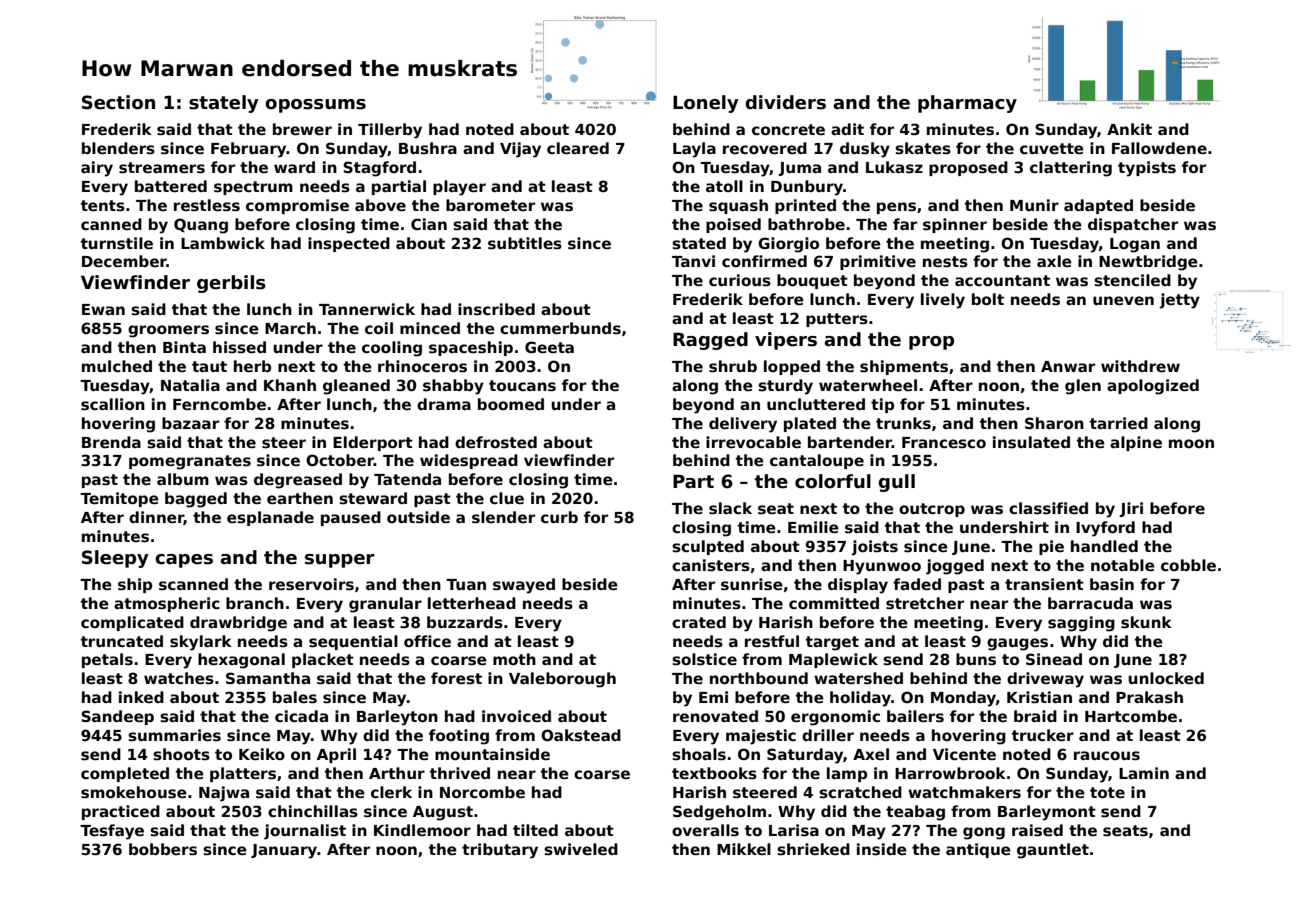 The height and width of the screenshot is (924, 1308). I want to click on Section, so click(118, 102).
